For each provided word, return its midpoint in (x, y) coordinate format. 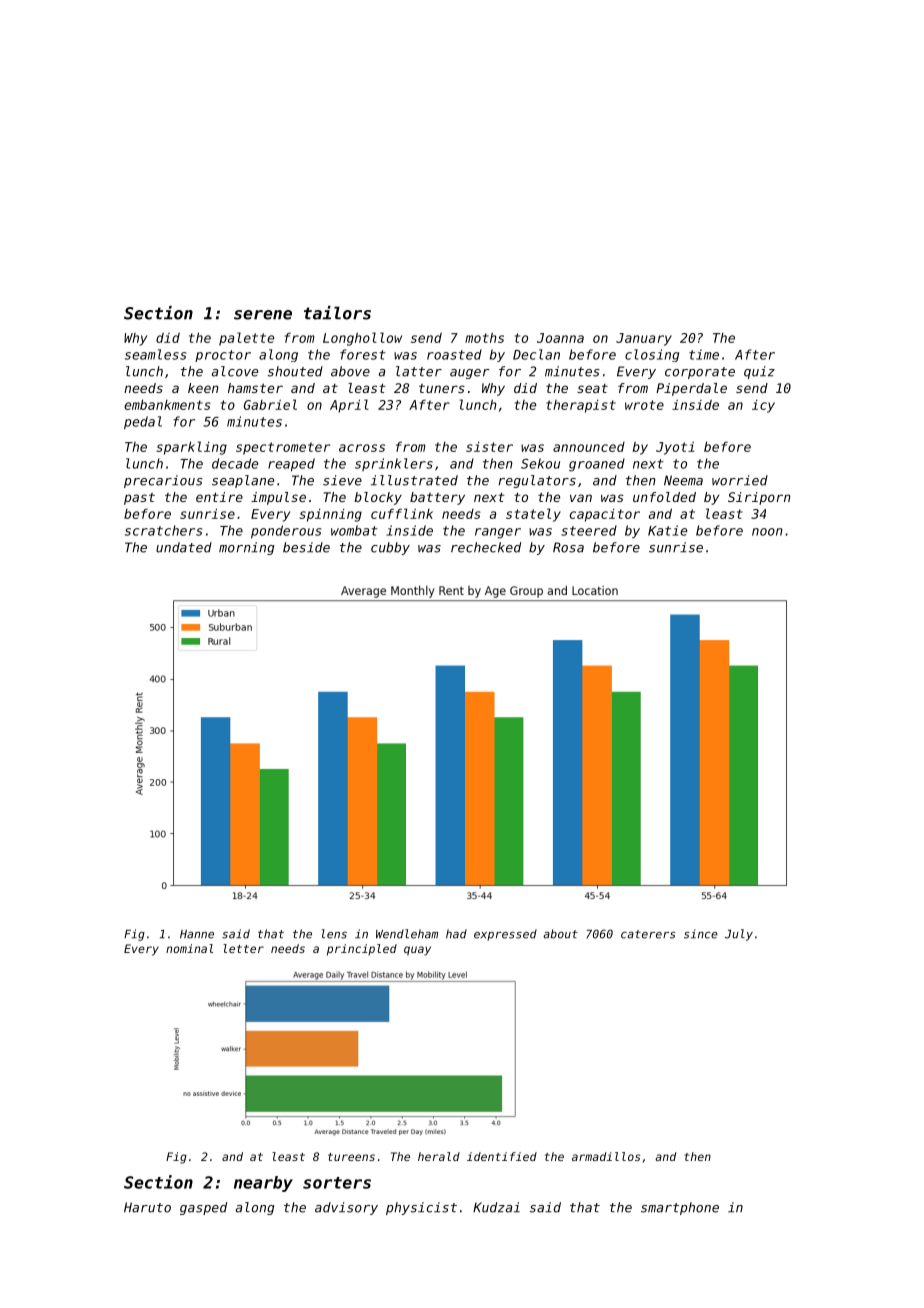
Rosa (568, 547)
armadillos (606, 1156)
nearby (263, 1184)
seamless (155, 354)
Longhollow (362, 339)
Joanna (560, 338)
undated (184, 547)
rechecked (486, 547)
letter (243, 948)
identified (502, 1156)
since (701, 934)
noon (767, 532)
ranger (498, 533)
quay (417, 951)
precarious (163, 481)
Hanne (197, 934)
